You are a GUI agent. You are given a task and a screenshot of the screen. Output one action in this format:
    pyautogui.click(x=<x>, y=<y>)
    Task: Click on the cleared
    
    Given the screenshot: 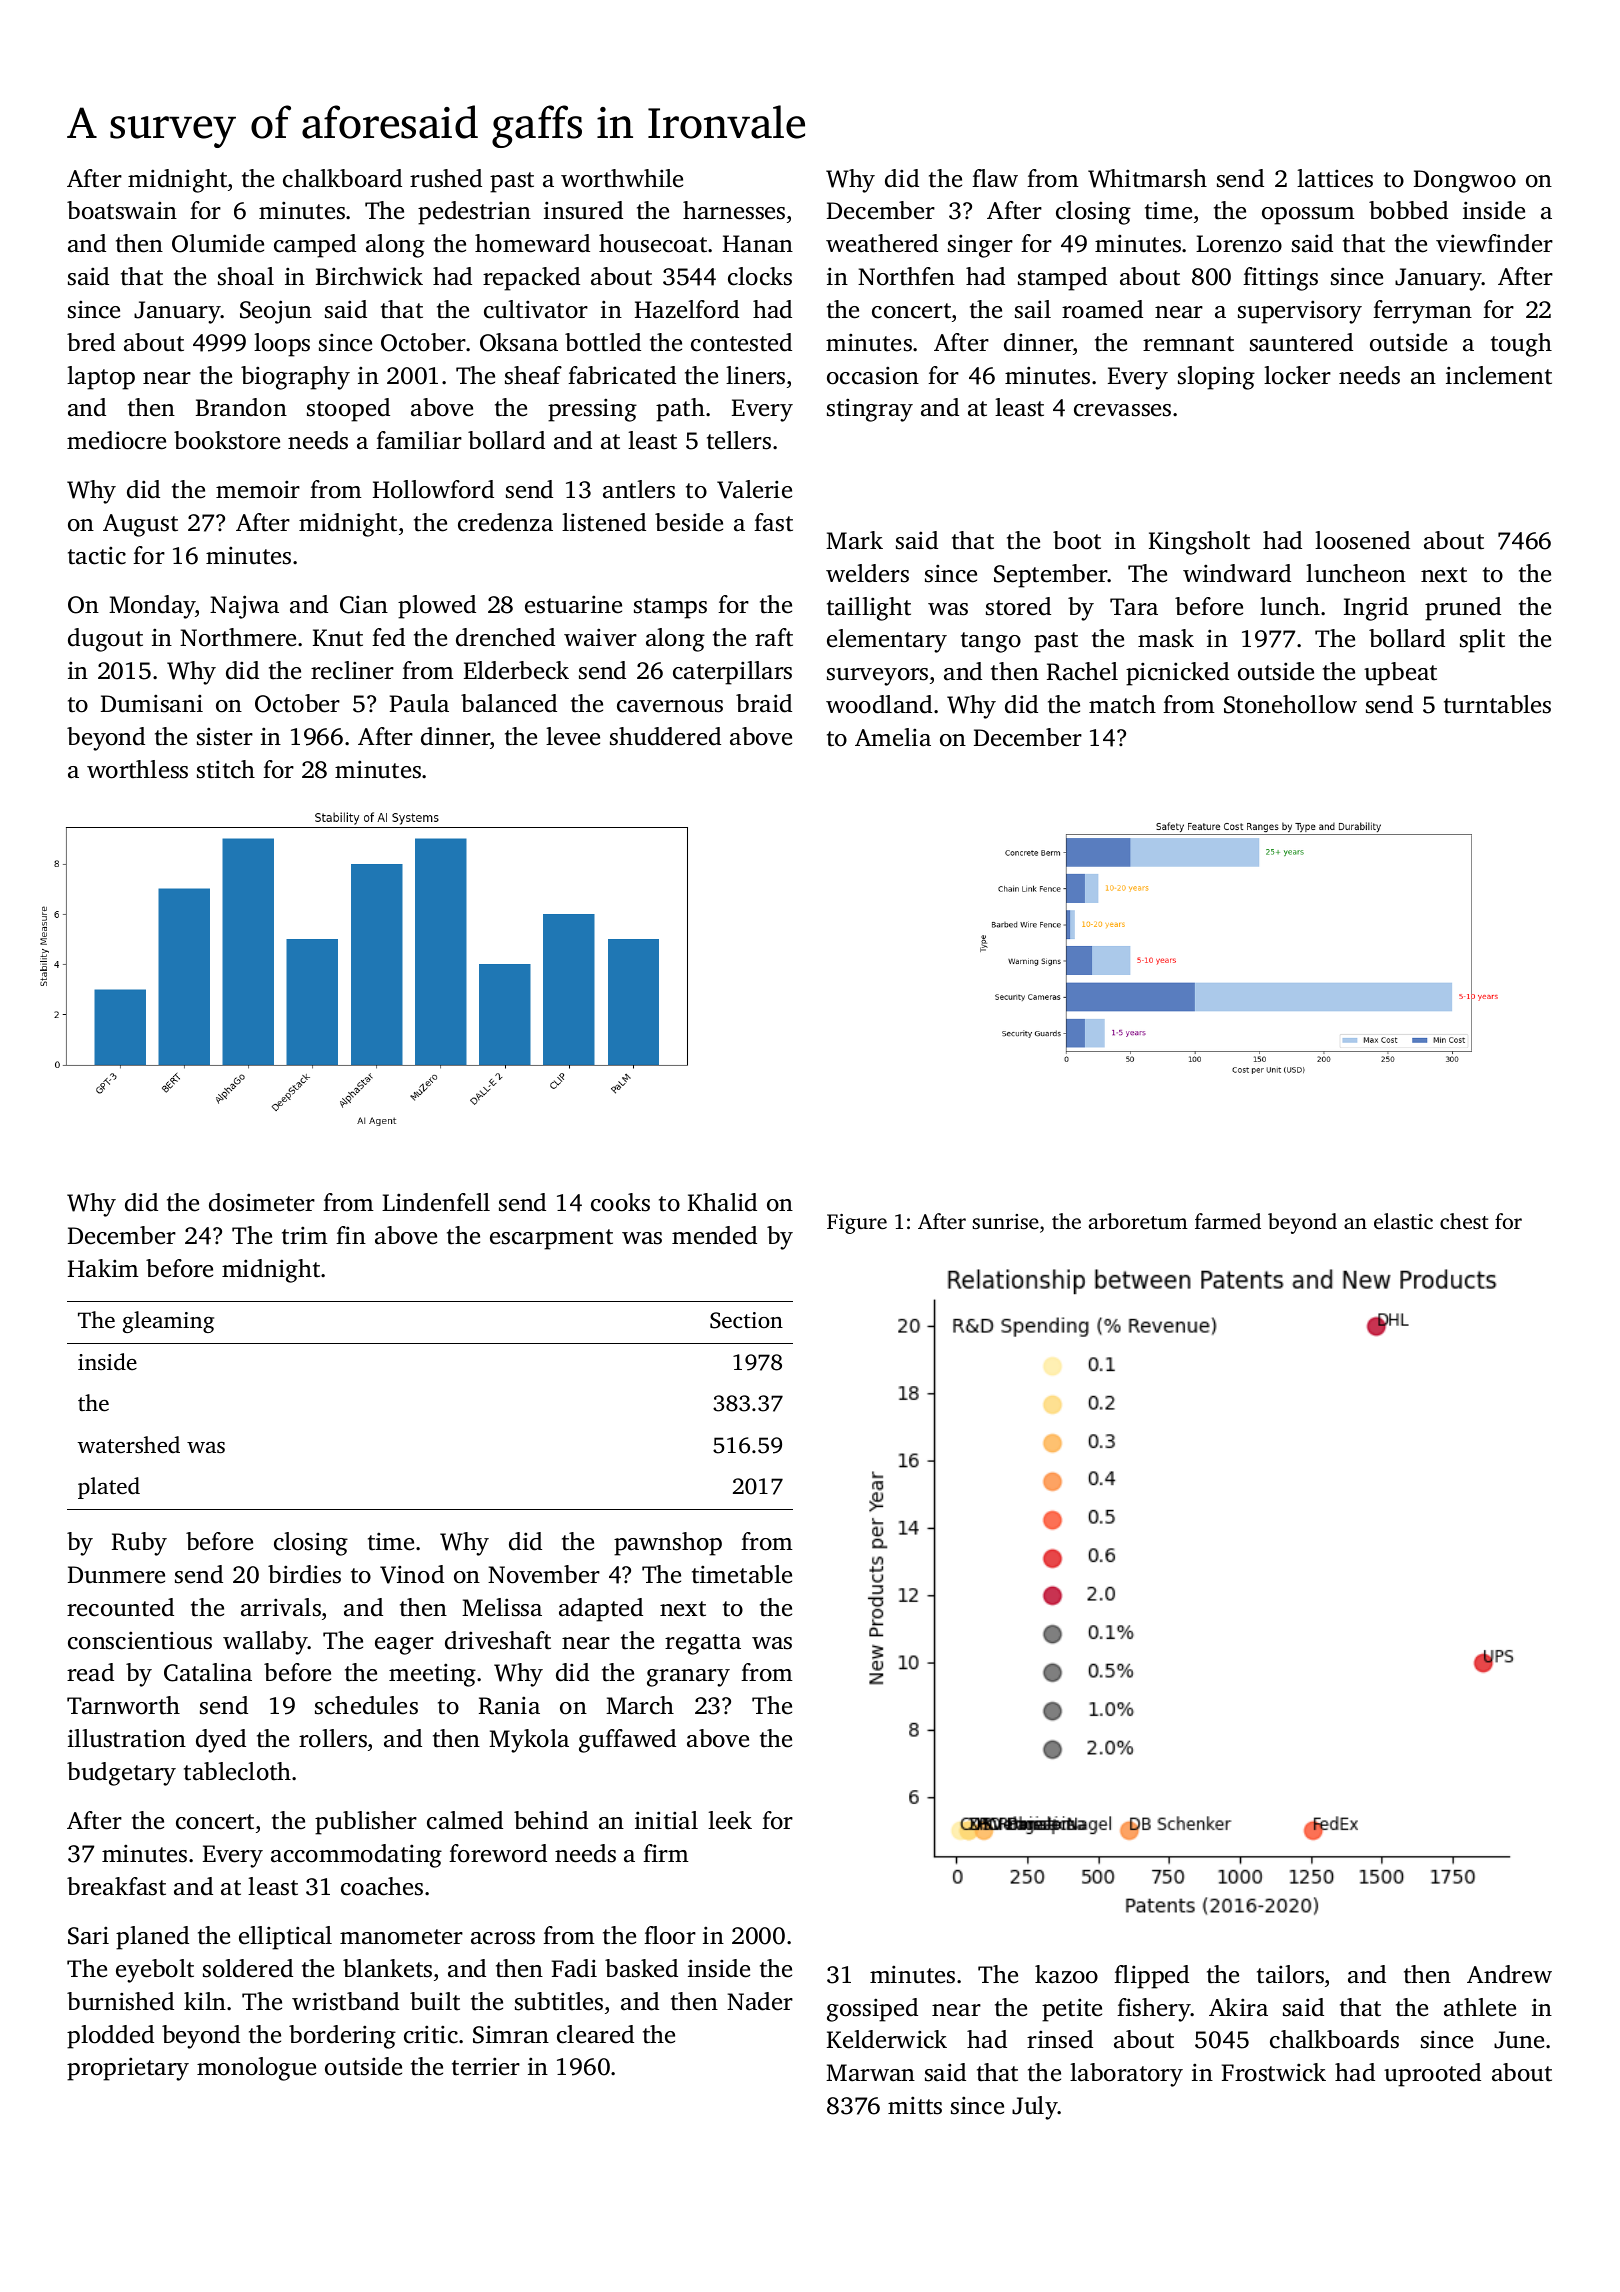 What is the action you would take?
    pyautogui.click(x=595, y=2034)
